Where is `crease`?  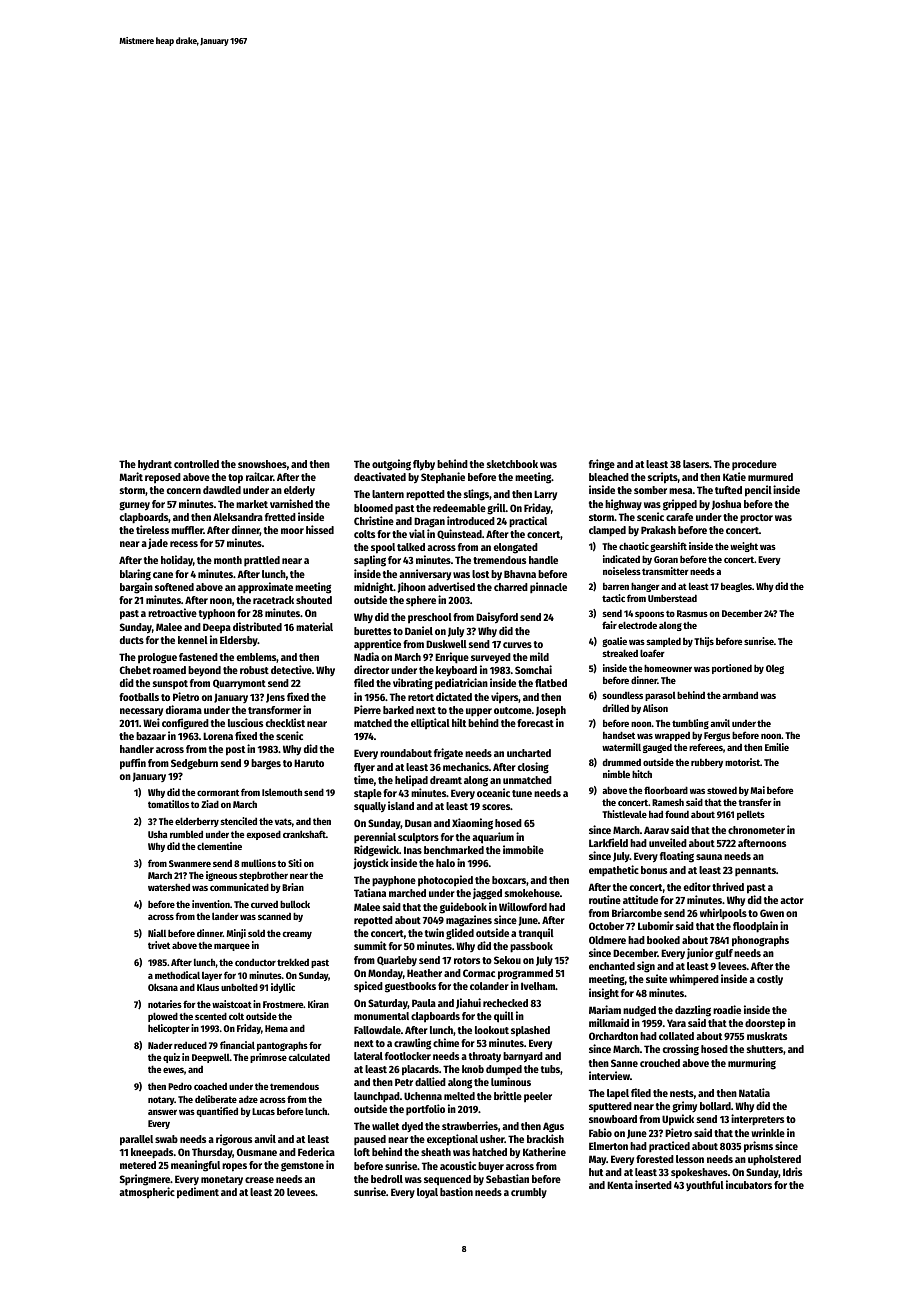
crease is located at coordinates (259, 1180).
